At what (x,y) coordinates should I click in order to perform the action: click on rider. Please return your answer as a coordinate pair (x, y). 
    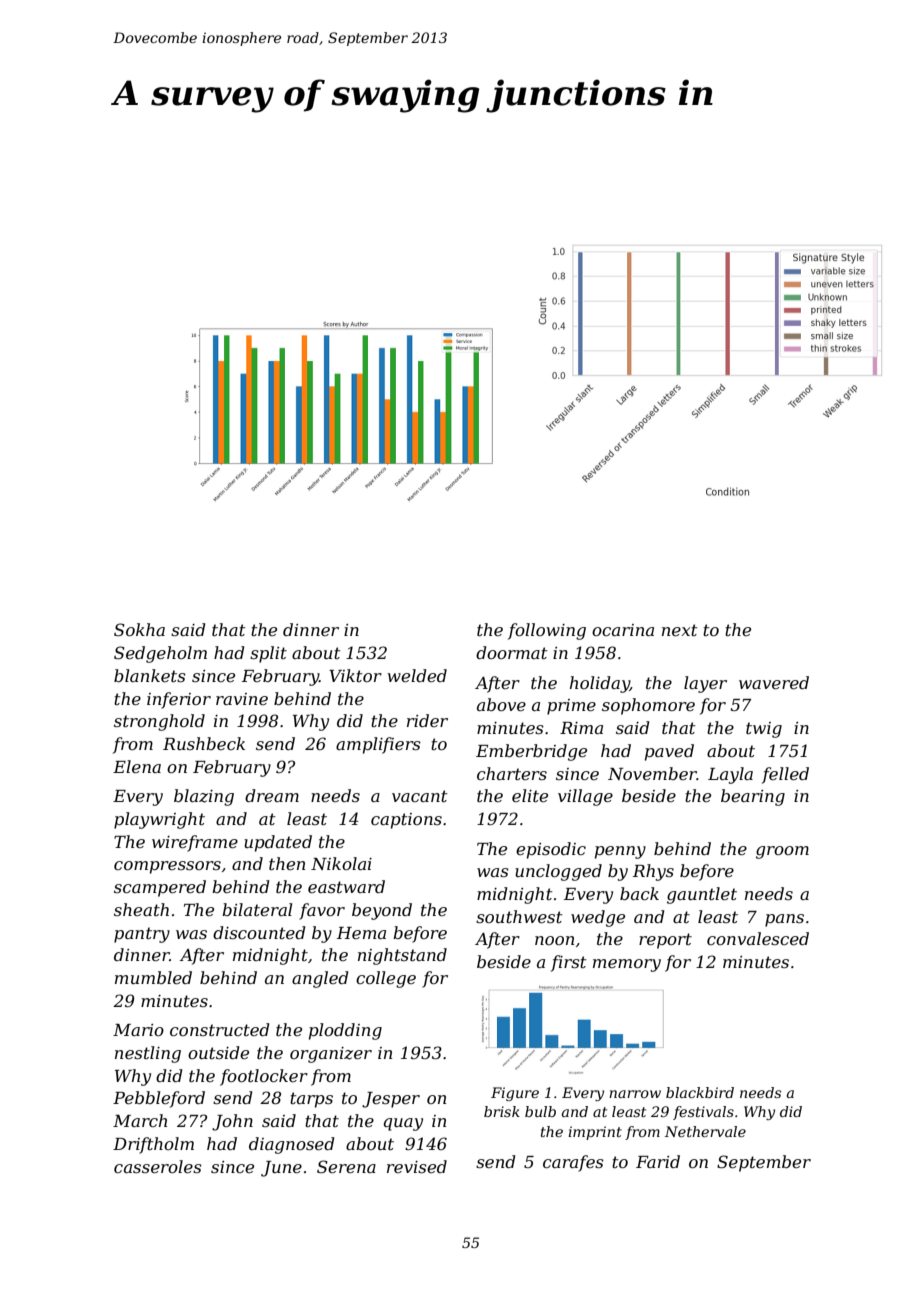
    Looking at the image, I should click on (427, 720).
